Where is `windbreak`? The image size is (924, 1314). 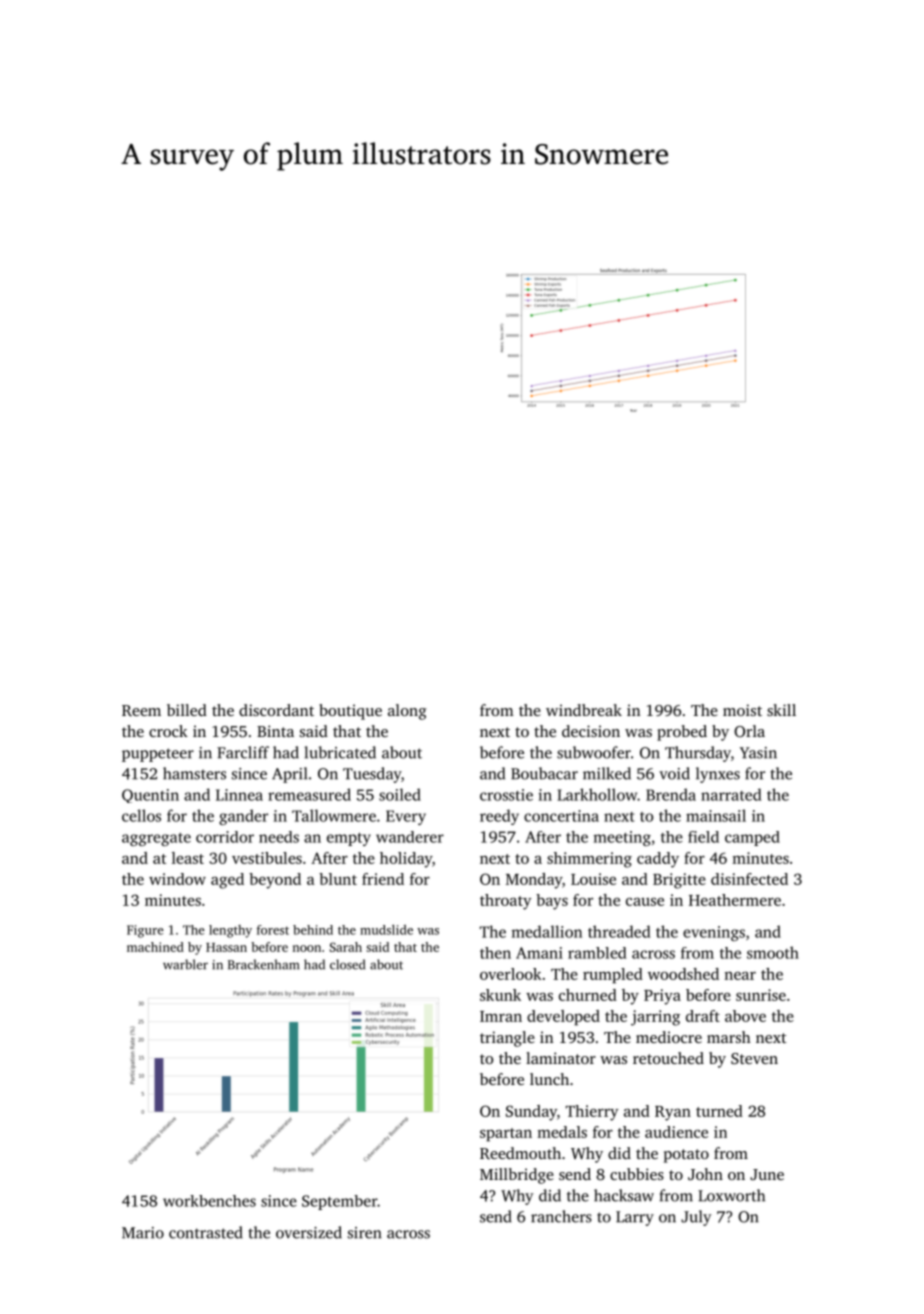
windbreak is located at coordinates (584, 710).
